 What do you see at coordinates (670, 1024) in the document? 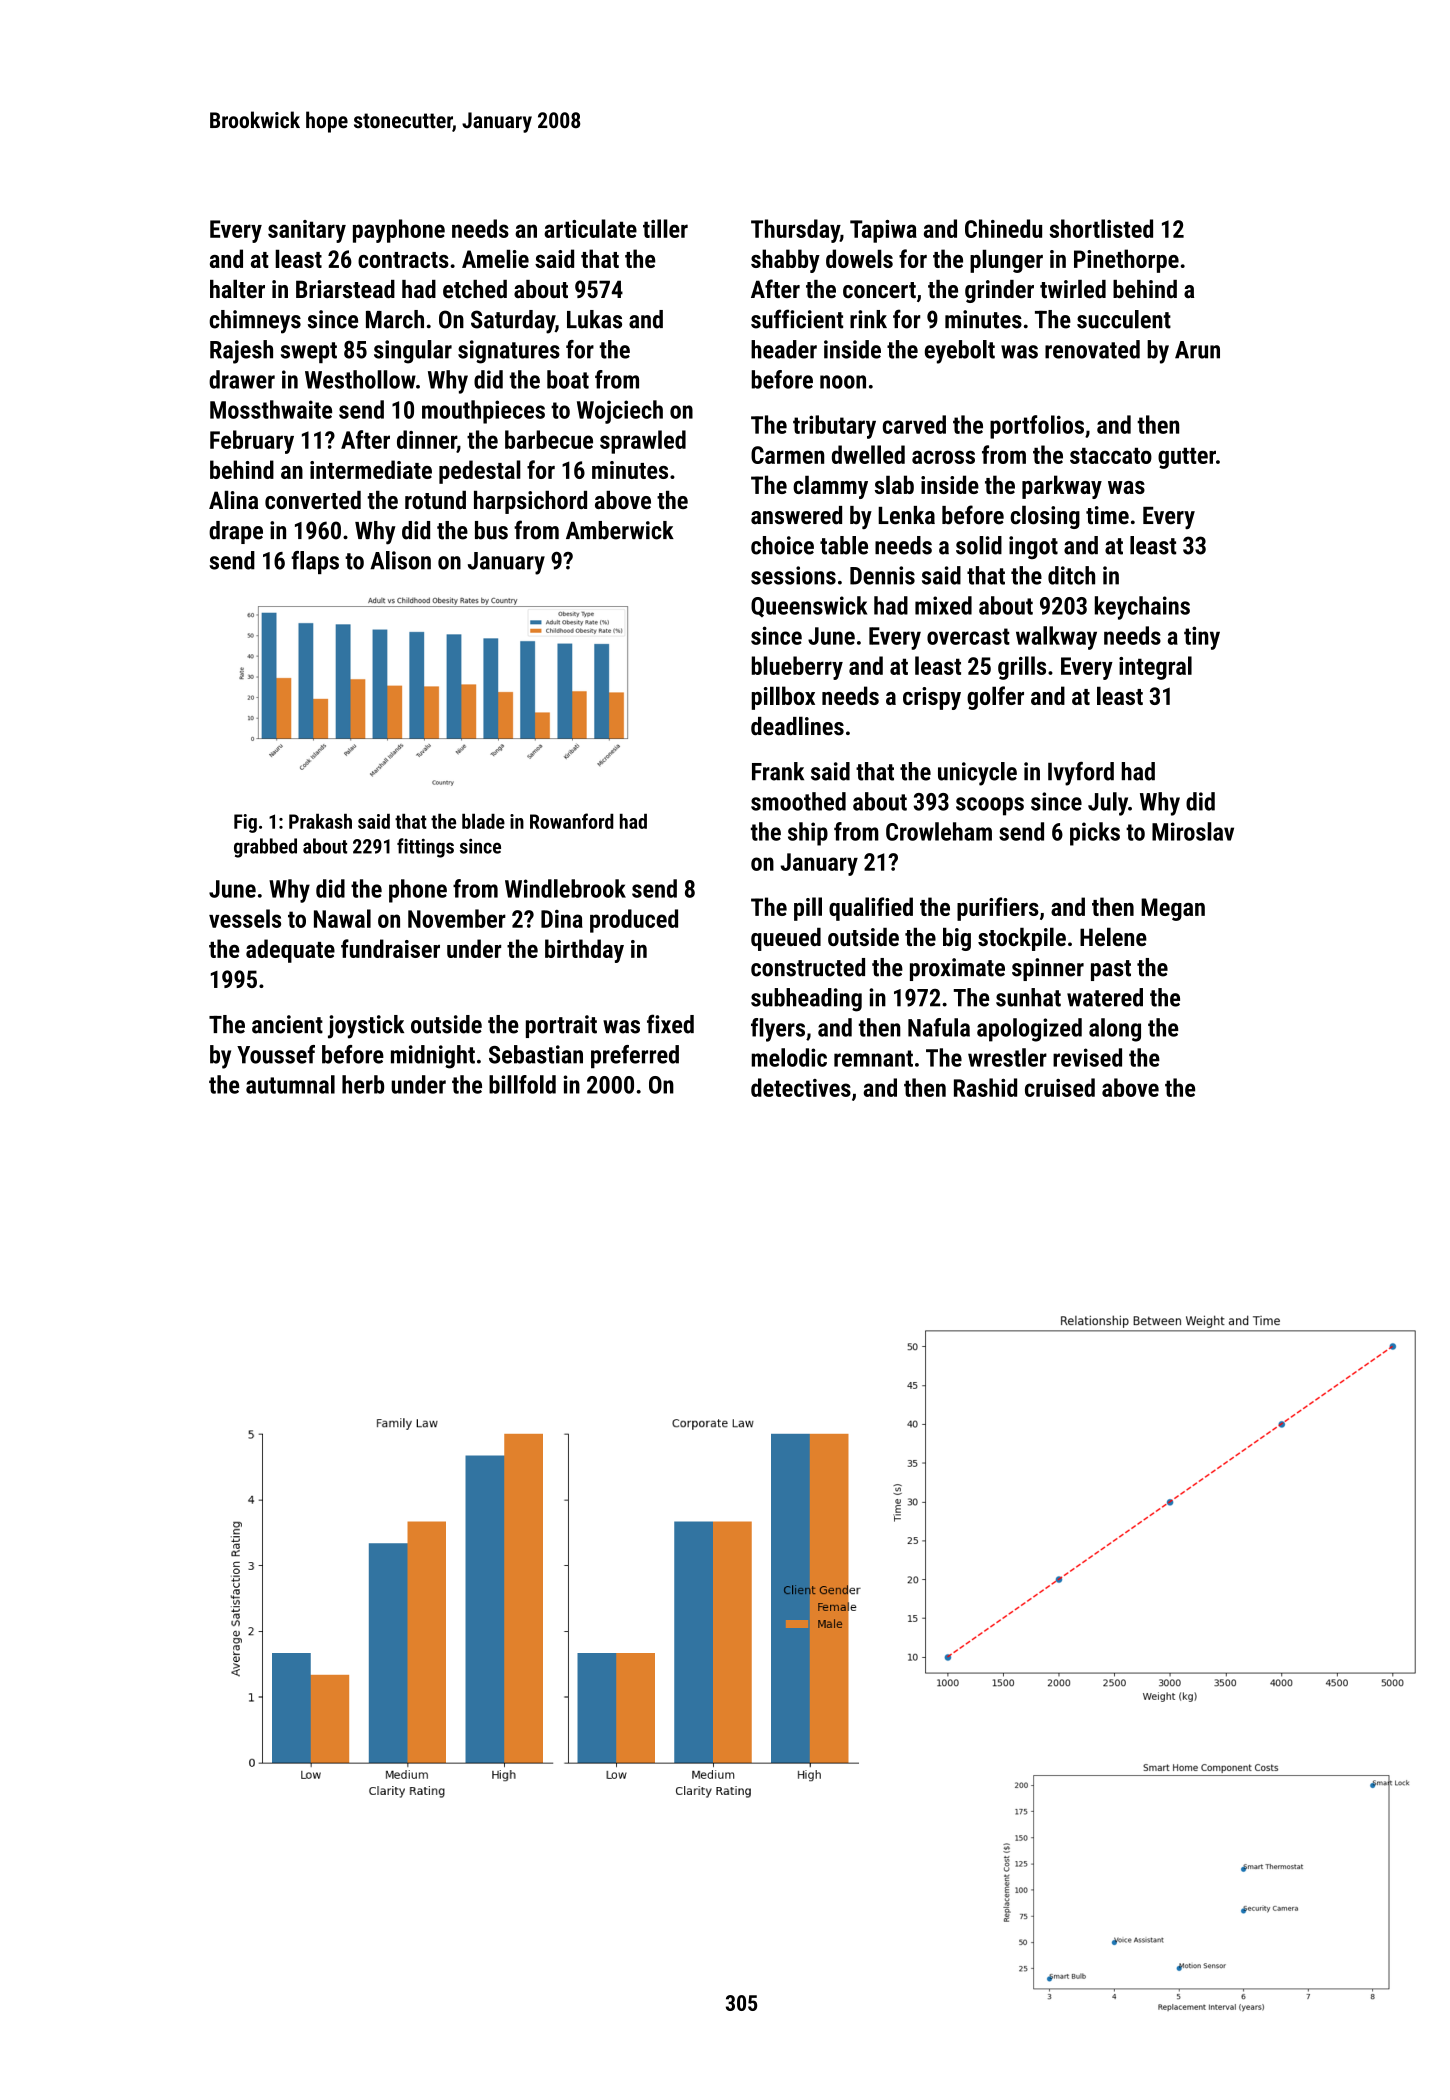
I see `fixed` at bounding box center [670, 1024].
